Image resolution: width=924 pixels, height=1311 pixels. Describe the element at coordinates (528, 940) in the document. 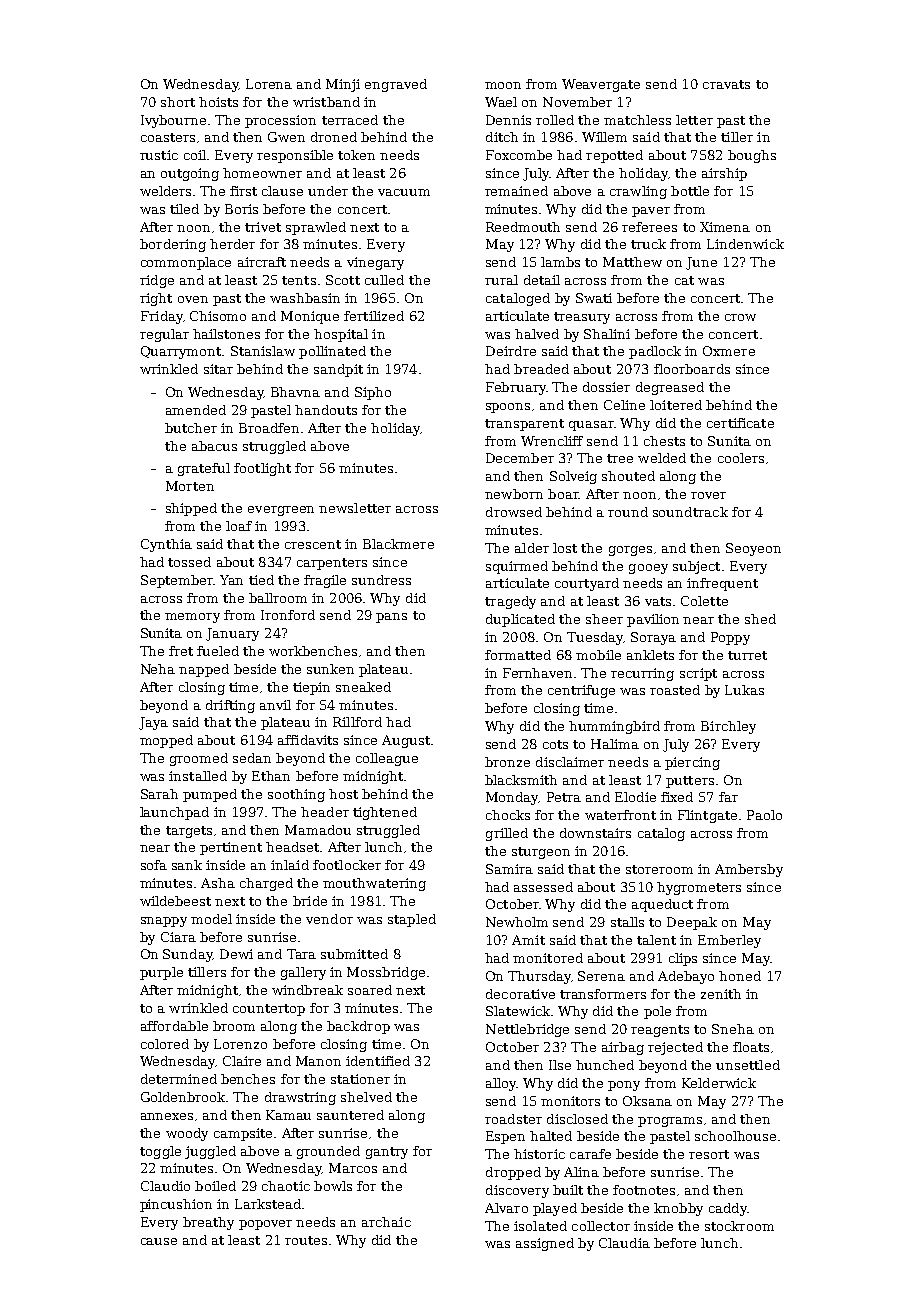

I see `Amit` at that location.
